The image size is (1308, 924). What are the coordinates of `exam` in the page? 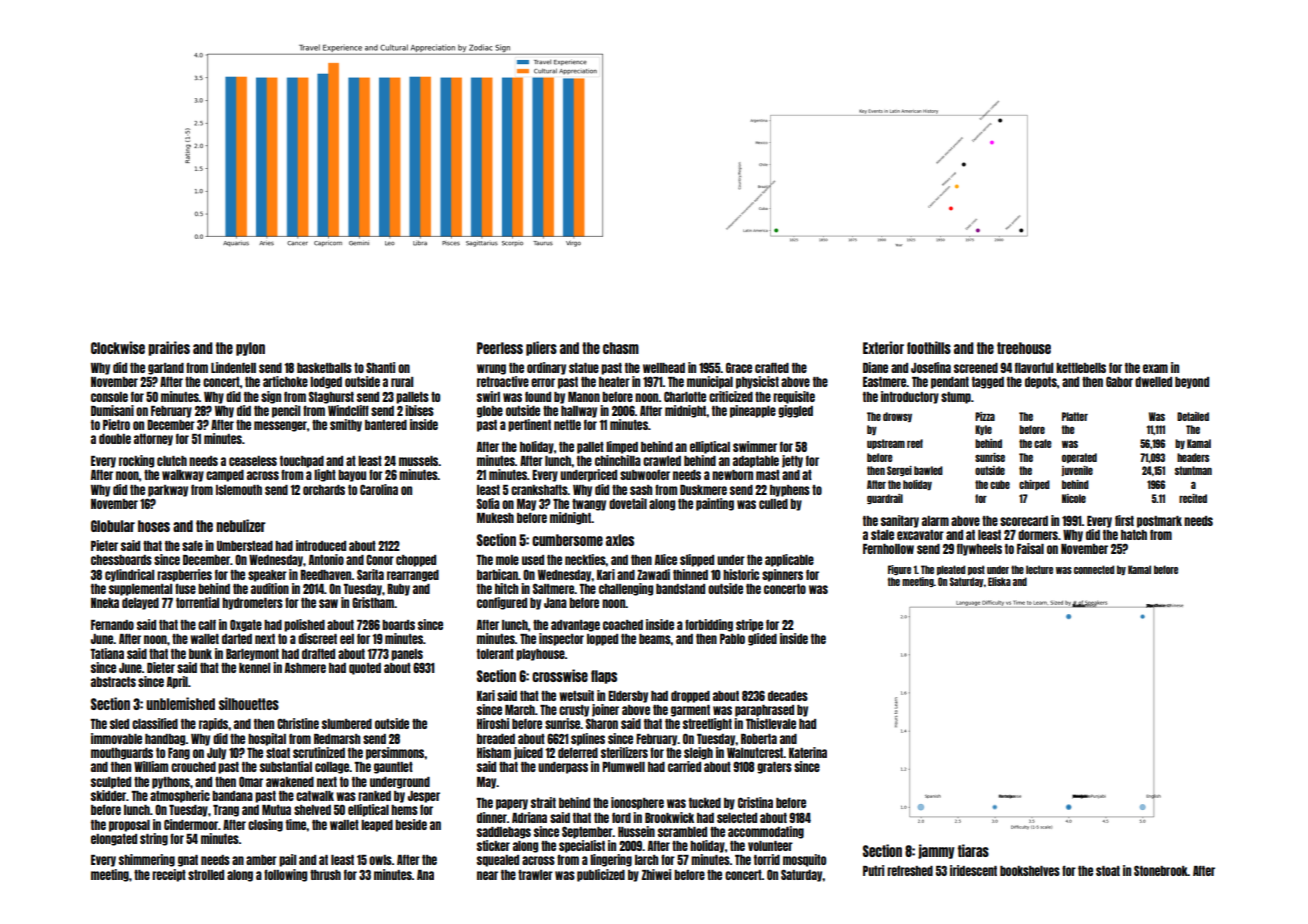 It's located at (1155, 368).
